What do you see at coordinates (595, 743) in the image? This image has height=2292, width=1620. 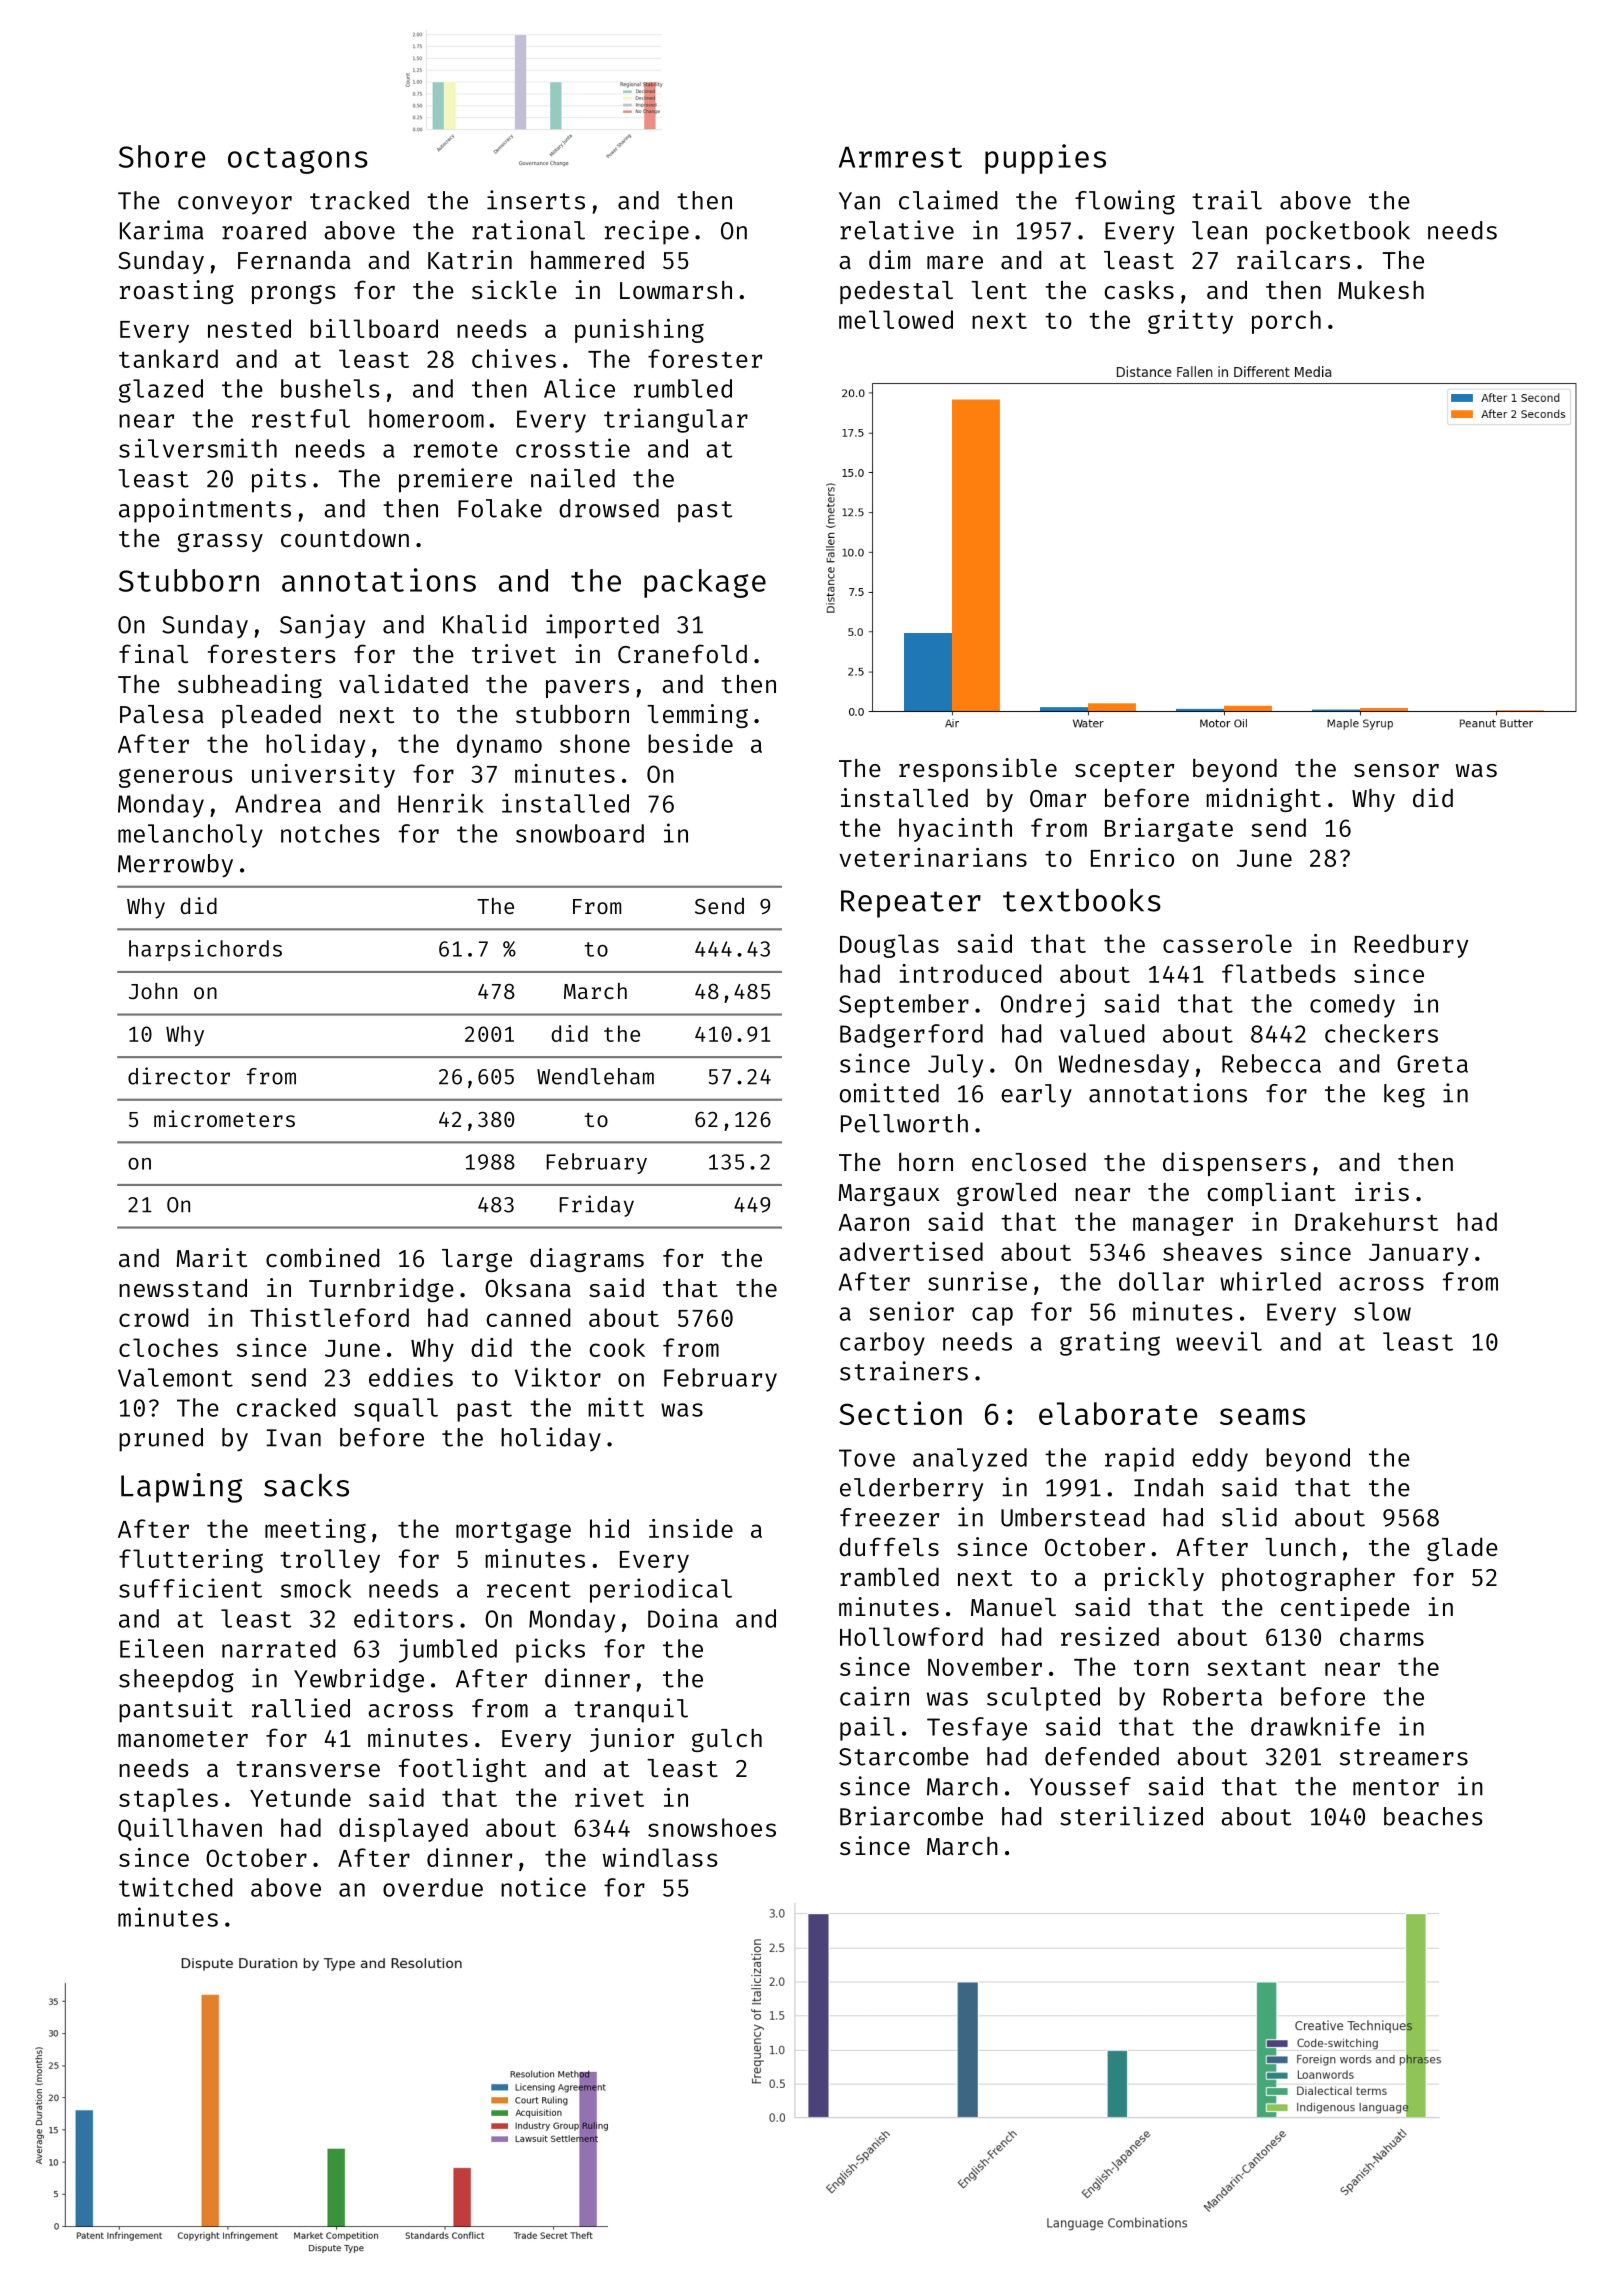 I see `shone` at bounding box center [595, 743].
